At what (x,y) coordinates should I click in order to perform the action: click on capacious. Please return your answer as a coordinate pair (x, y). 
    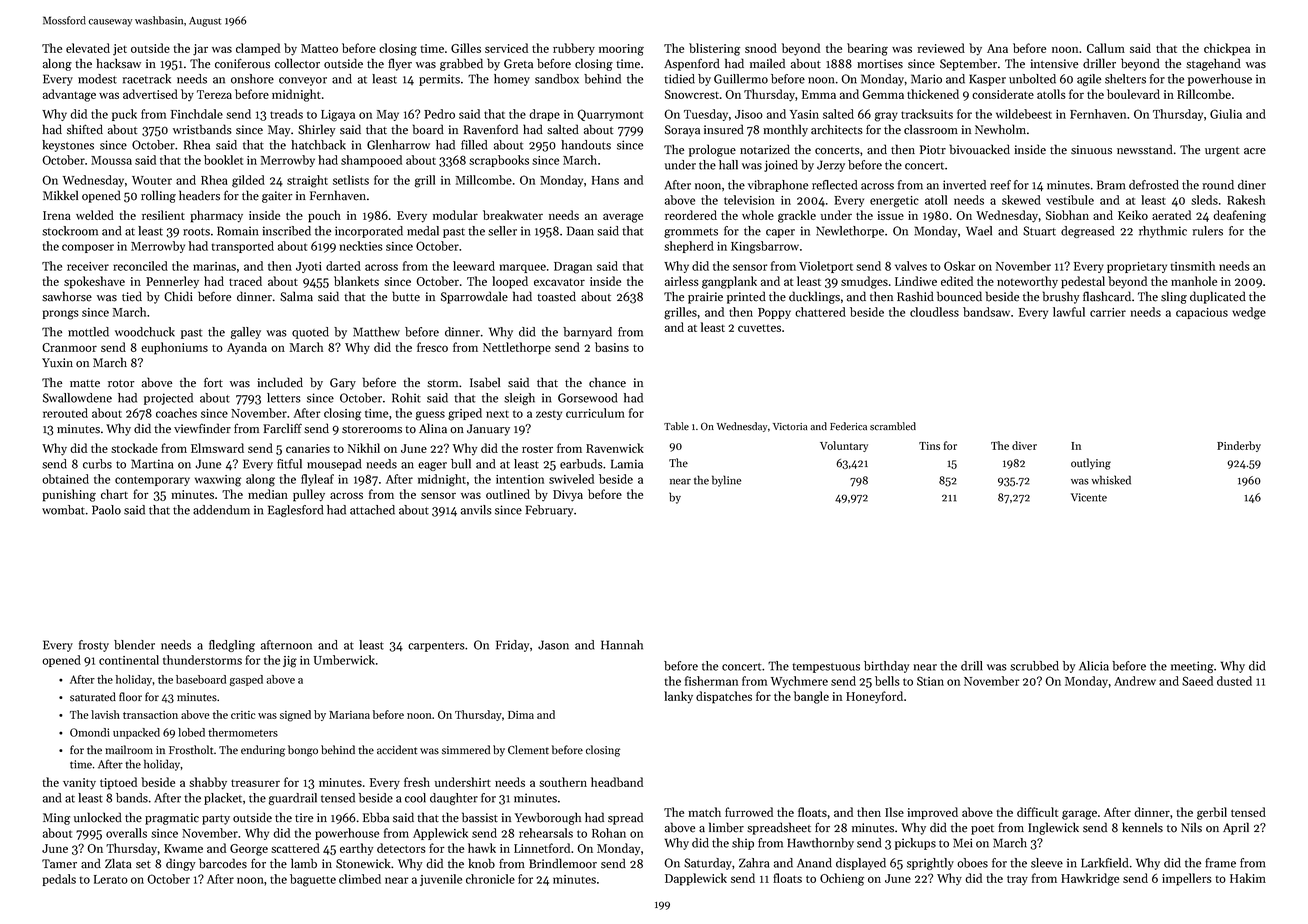
    Looking at the image, I should click on (1202, 313).
